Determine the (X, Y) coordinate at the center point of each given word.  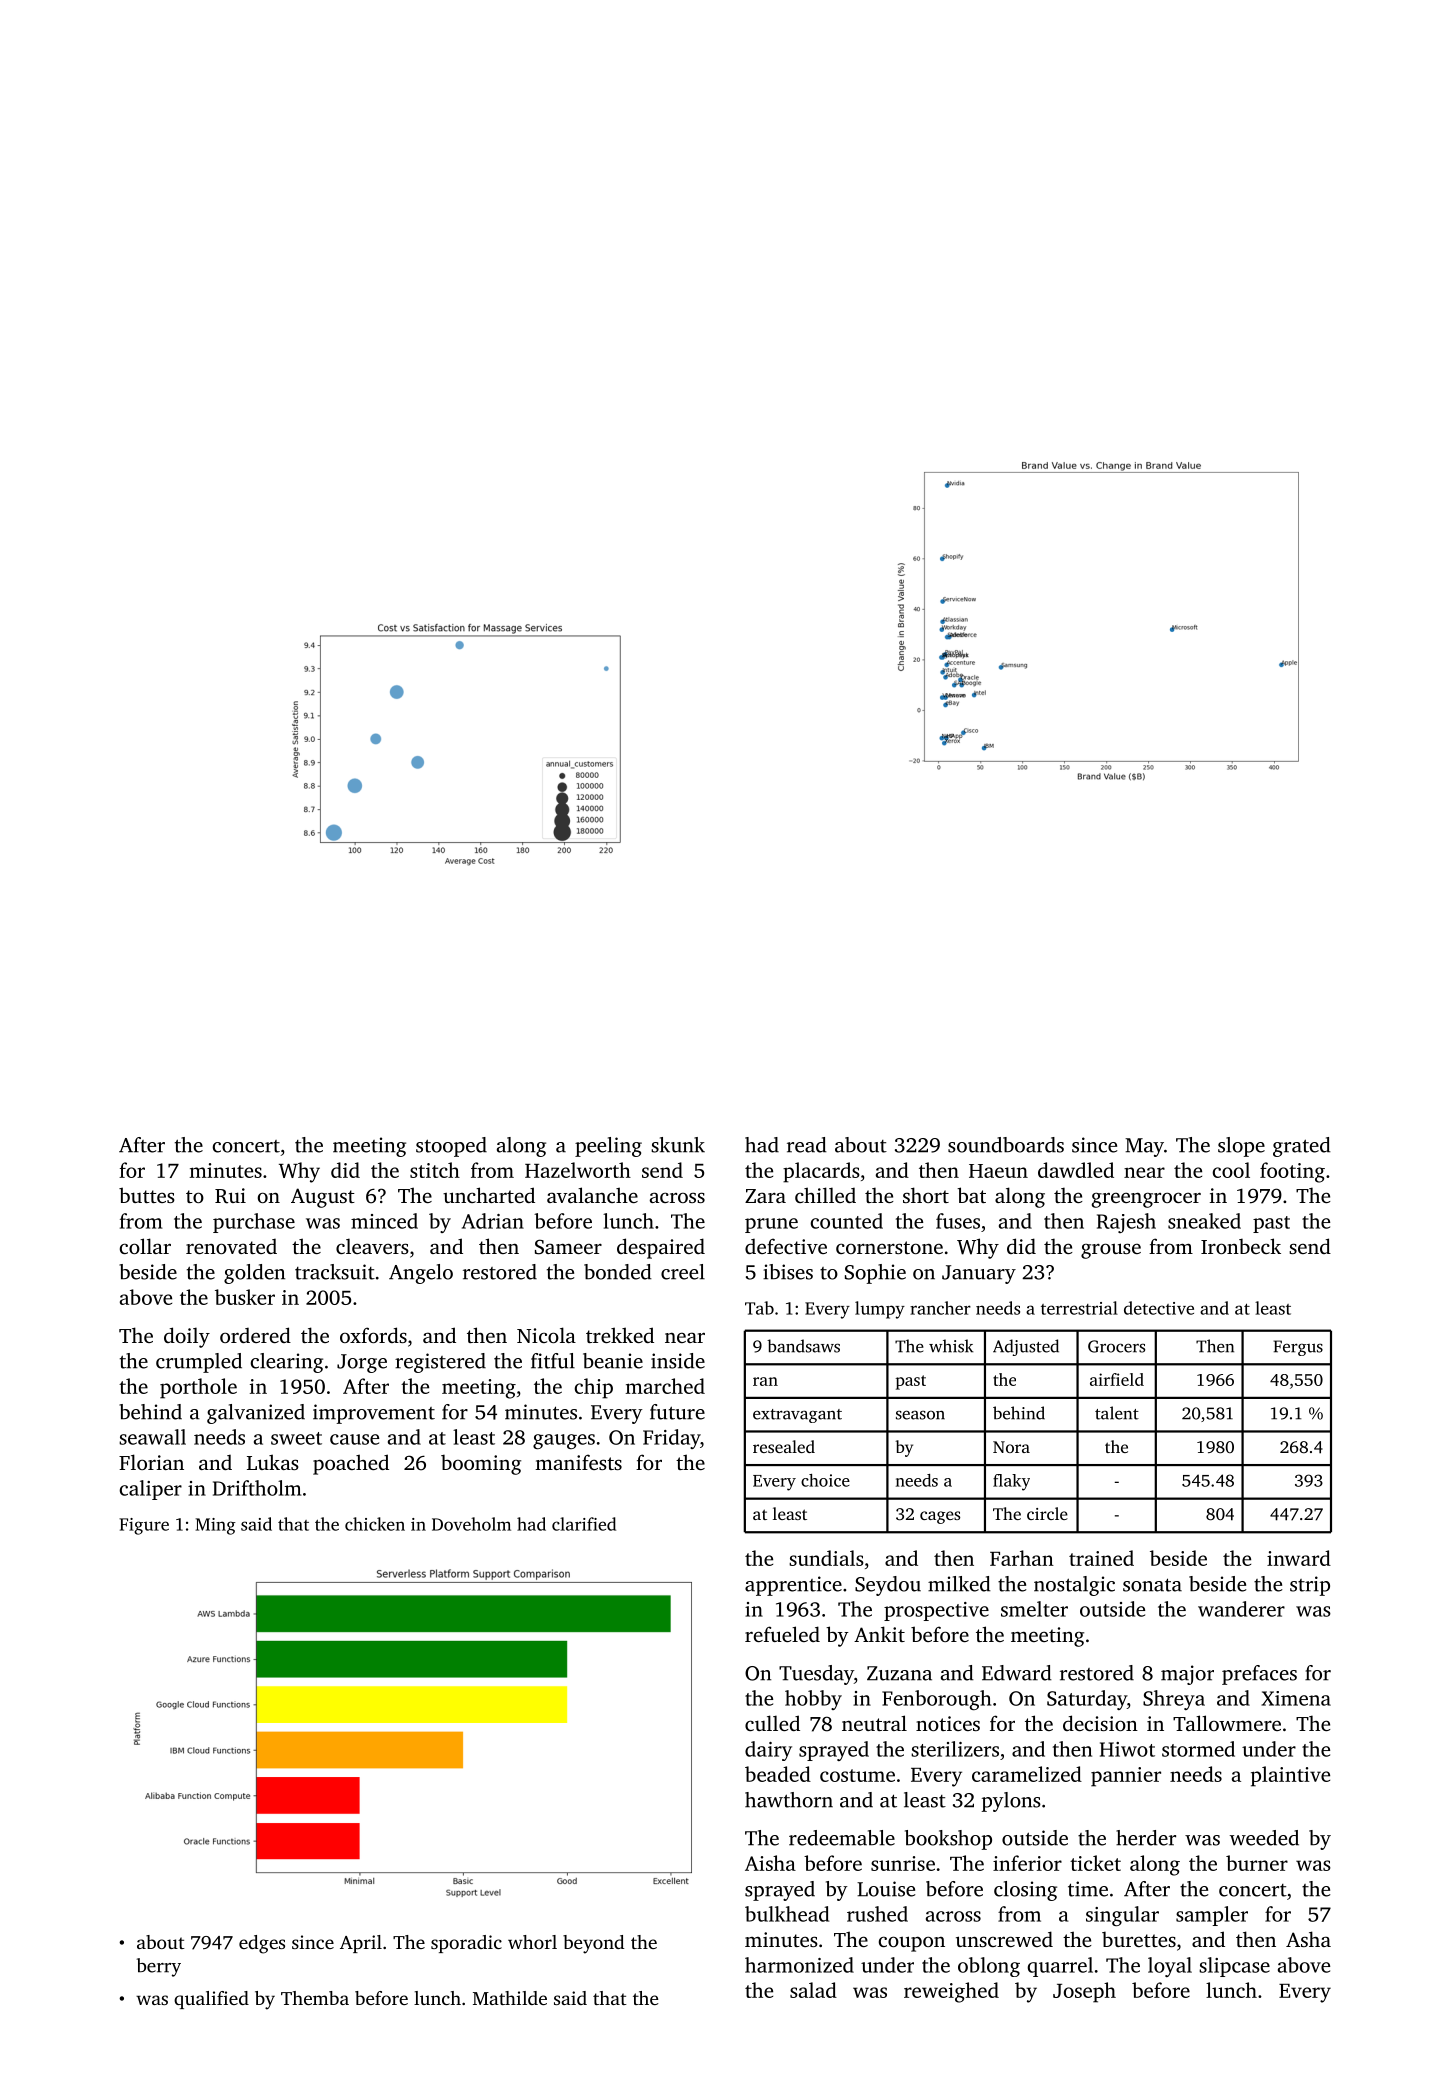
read (807, 1145)
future (677, 1412)
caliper (150, 1490)
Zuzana (899, 1673)
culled (772, 1723)
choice (825, 1480)
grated (1302, 1147)
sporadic (466, 1944)
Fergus (1298, 1348)
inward (1299, 1558)
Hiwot (1127, 1749)
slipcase (1234, 1967)
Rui (230, 1196)
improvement (374, 1414)
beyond (593, 1944)
